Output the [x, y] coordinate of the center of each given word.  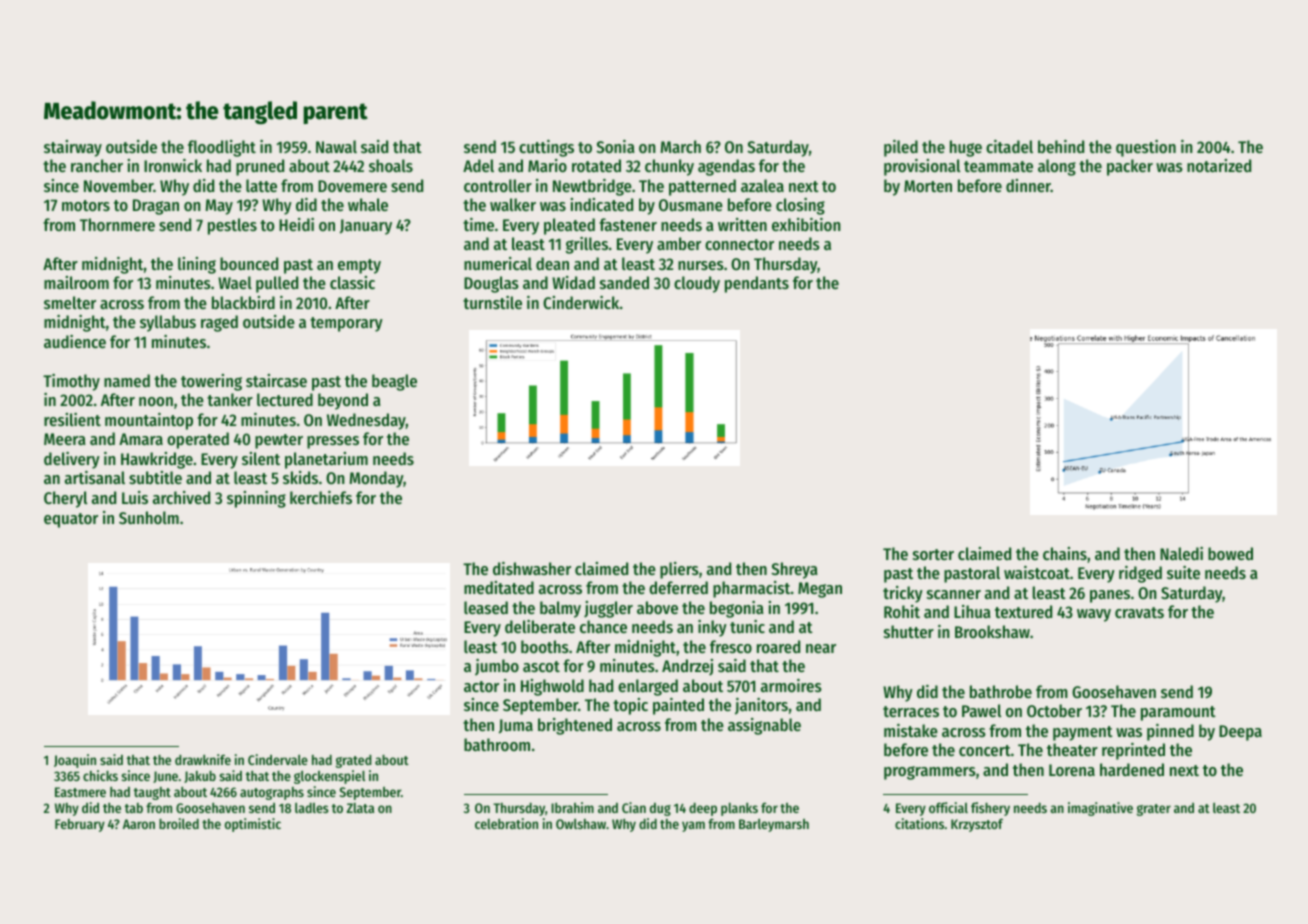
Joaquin [75, 761]
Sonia [615, 146]
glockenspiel [329, 777]
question [1146, 148]
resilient [72, 419]
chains [1065, 553]
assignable [764, 726]
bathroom [497, 744]
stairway [73, 148]
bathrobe [1001, 691]
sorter [933, 554]
